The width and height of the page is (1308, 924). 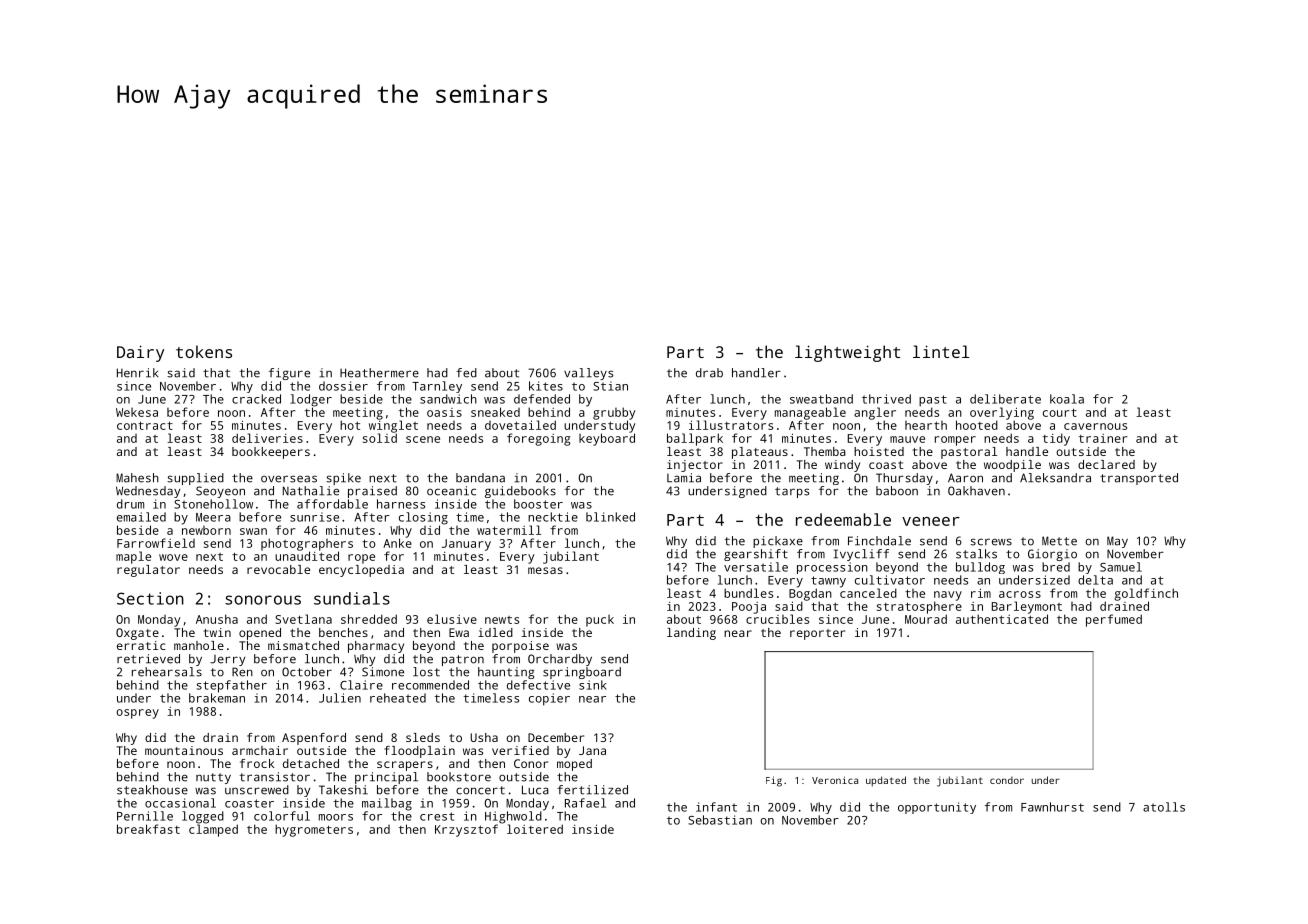 What do you see at coordinates (545, 570) in the page?
I see `mesas` at bounding box center [545, 570].
